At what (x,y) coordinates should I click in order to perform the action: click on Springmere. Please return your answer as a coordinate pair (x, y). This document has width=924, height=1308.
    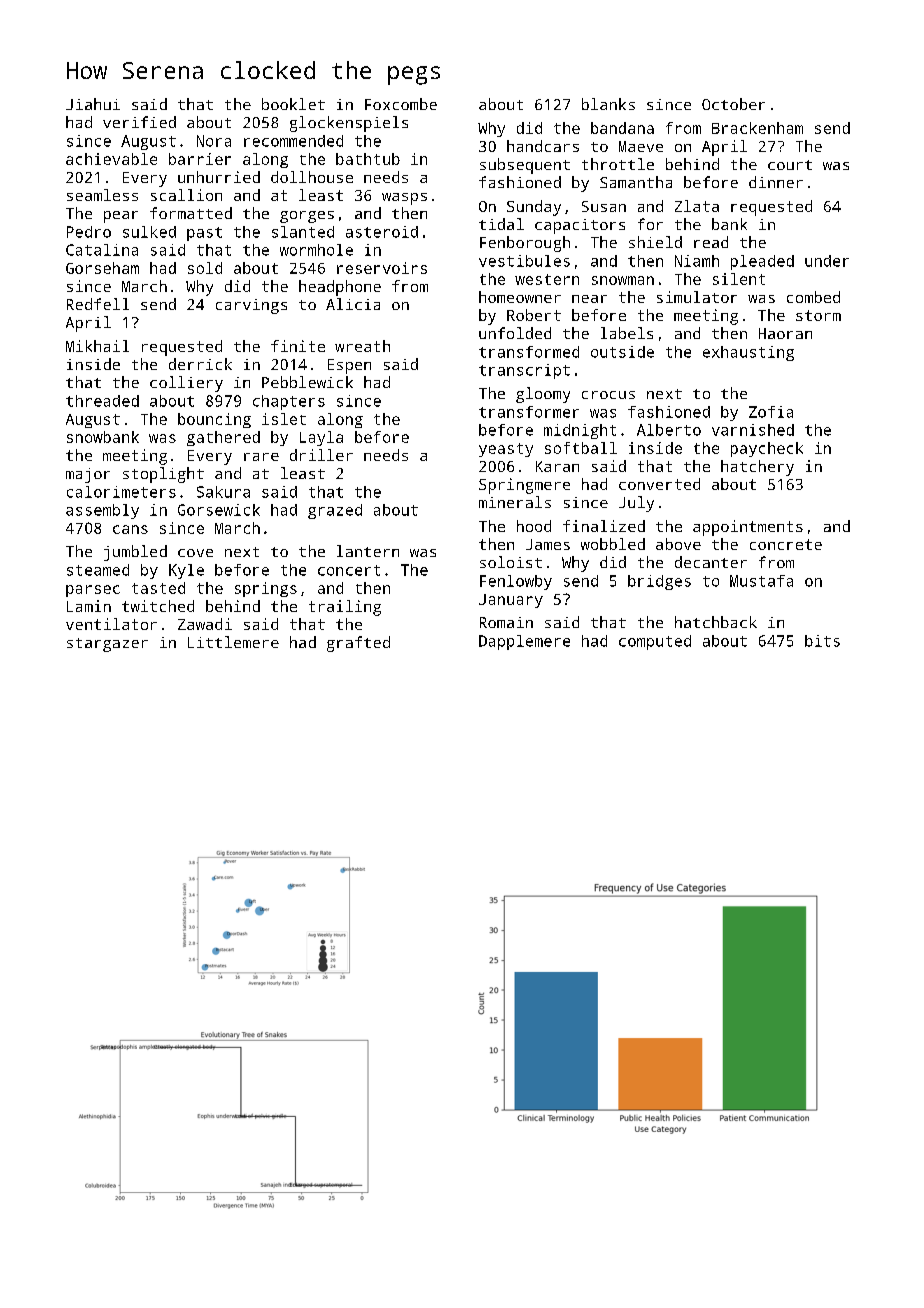
    Looking at the image, I should click on (524, 486).
